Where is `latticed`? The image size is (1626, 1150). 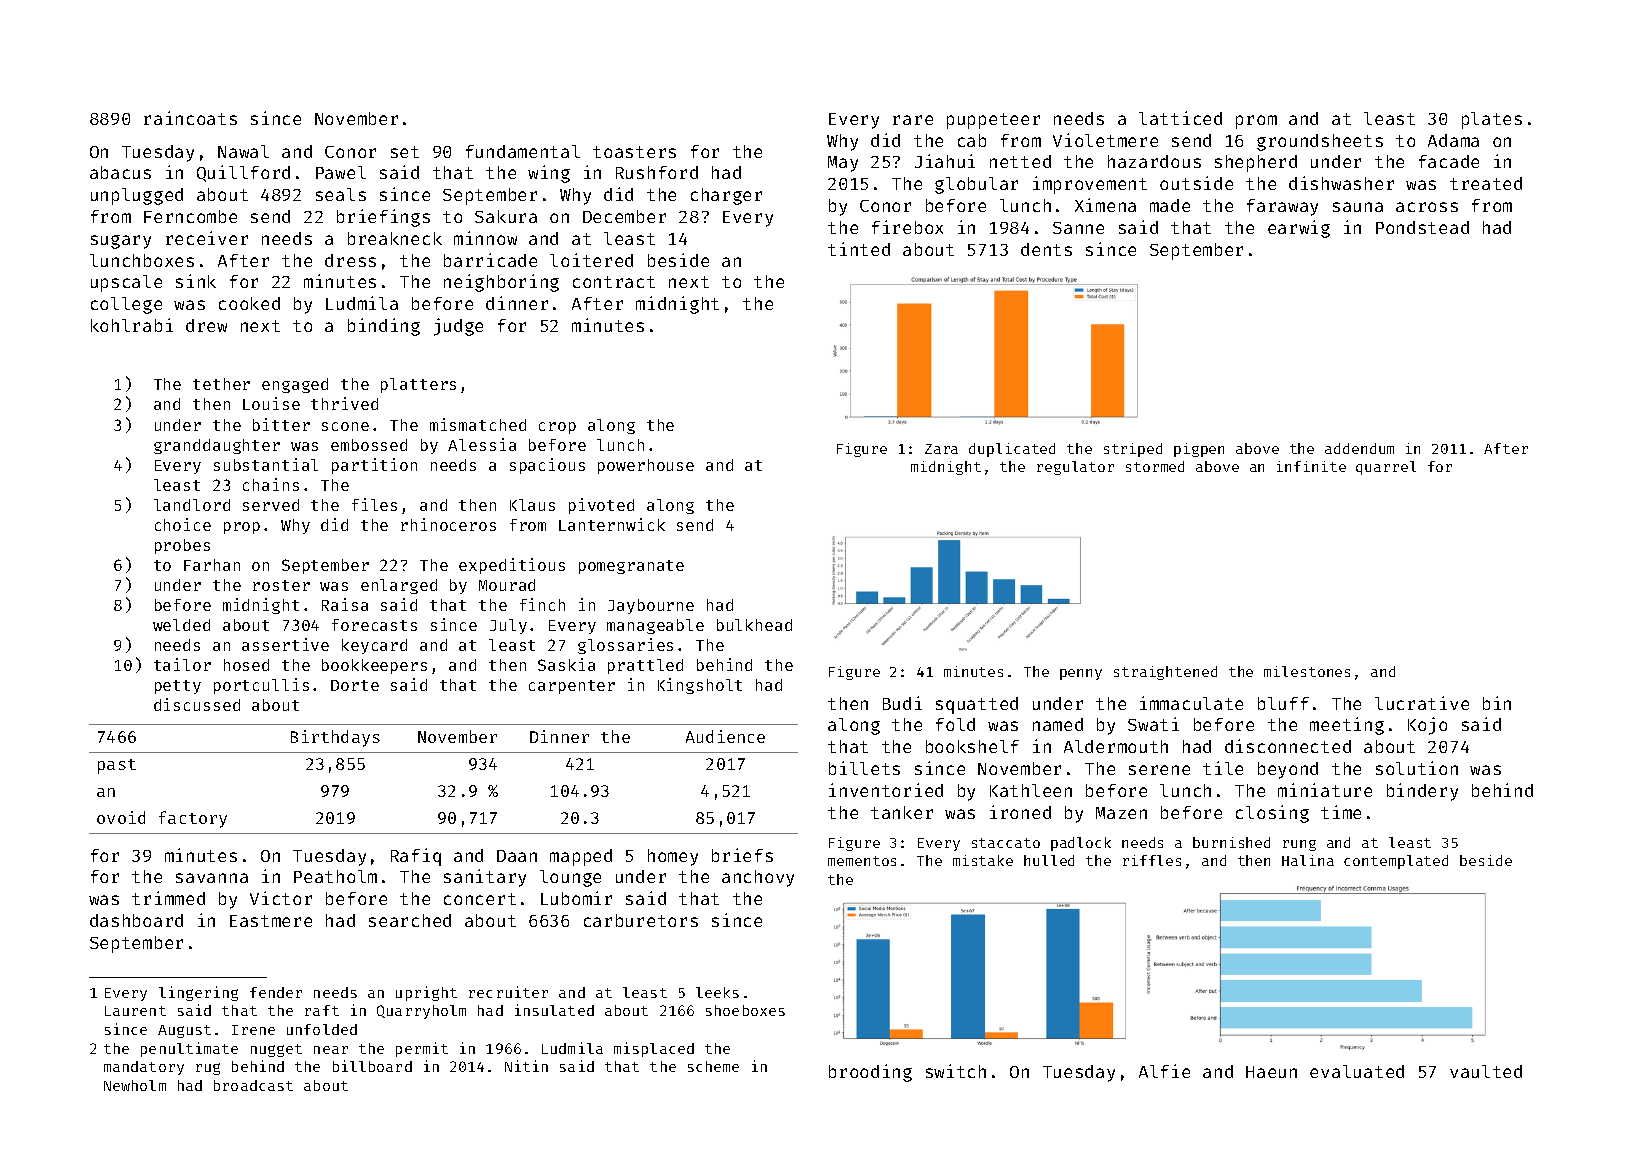
latticed is located at coordinates (1180, 118).
